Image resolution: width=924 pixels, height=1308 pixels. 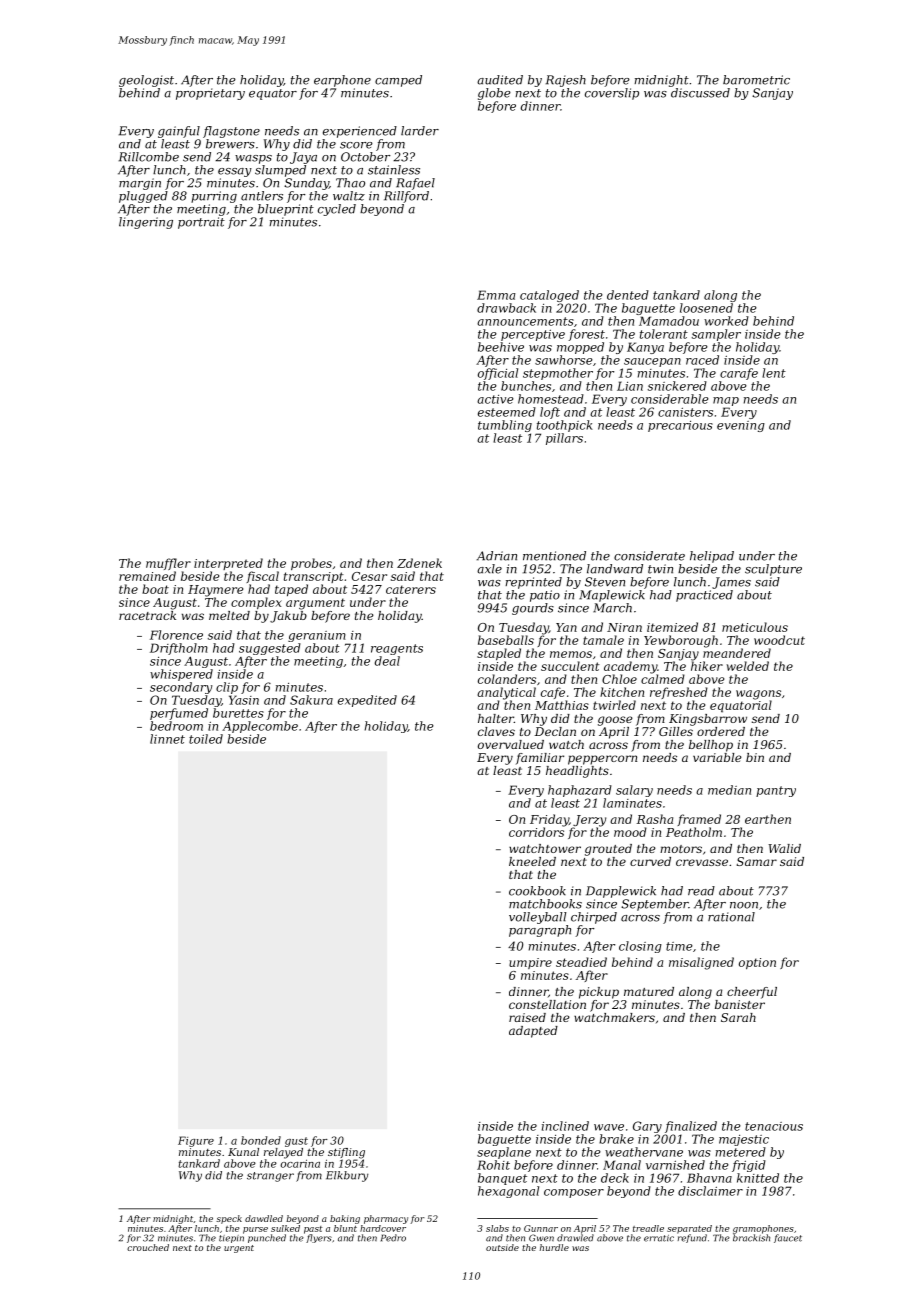 What do you see at coordinates (549, 296) in the document?
I see `cataloged` at bounding box center [549, 296].
